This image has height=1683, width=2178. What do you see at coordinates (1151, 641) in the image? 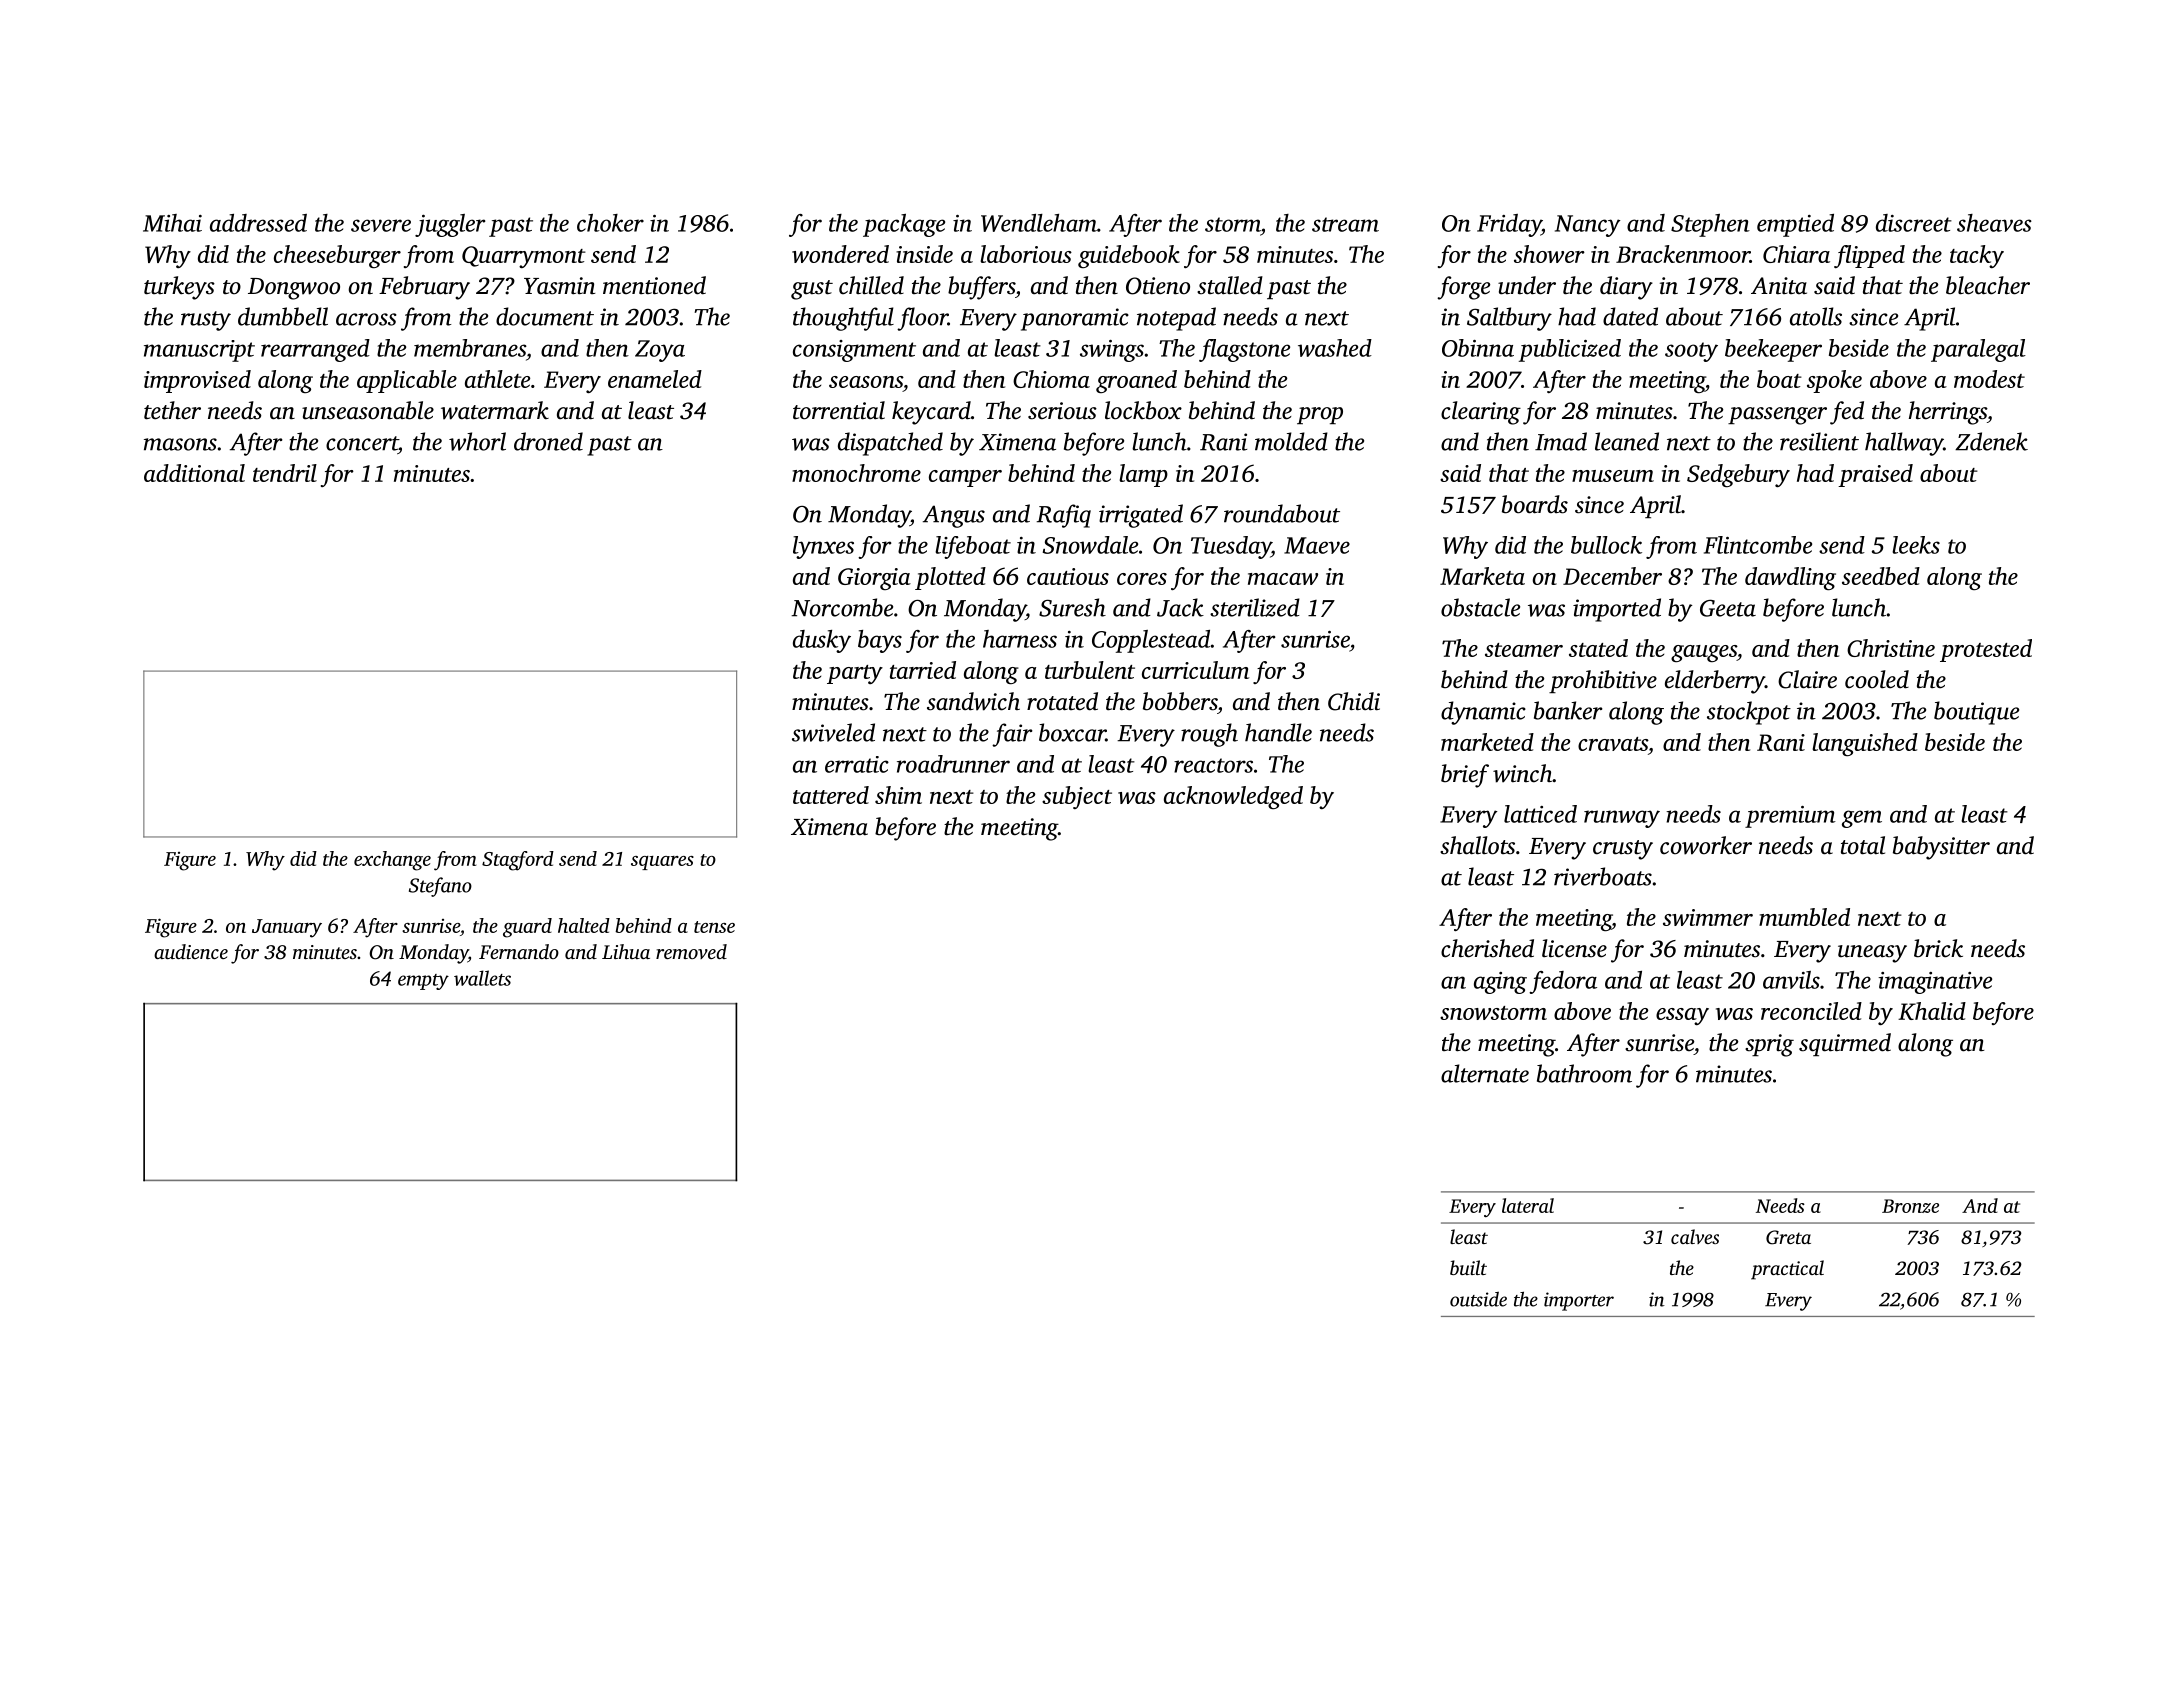
I see `Copplestead` at bounding box center [1151, 641].
